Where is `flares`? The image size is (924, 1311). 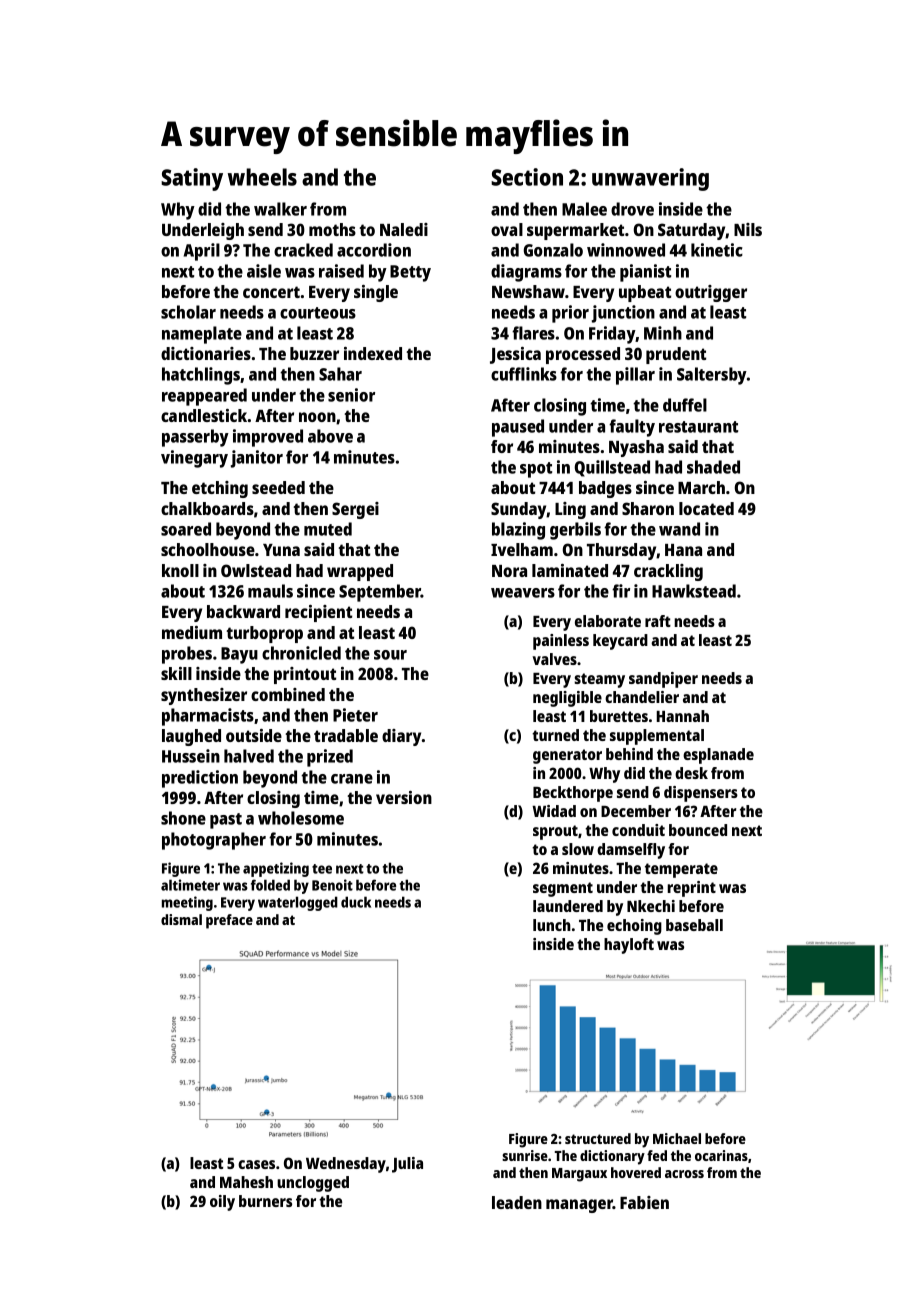 flares is located at coordinates (533, 333).
